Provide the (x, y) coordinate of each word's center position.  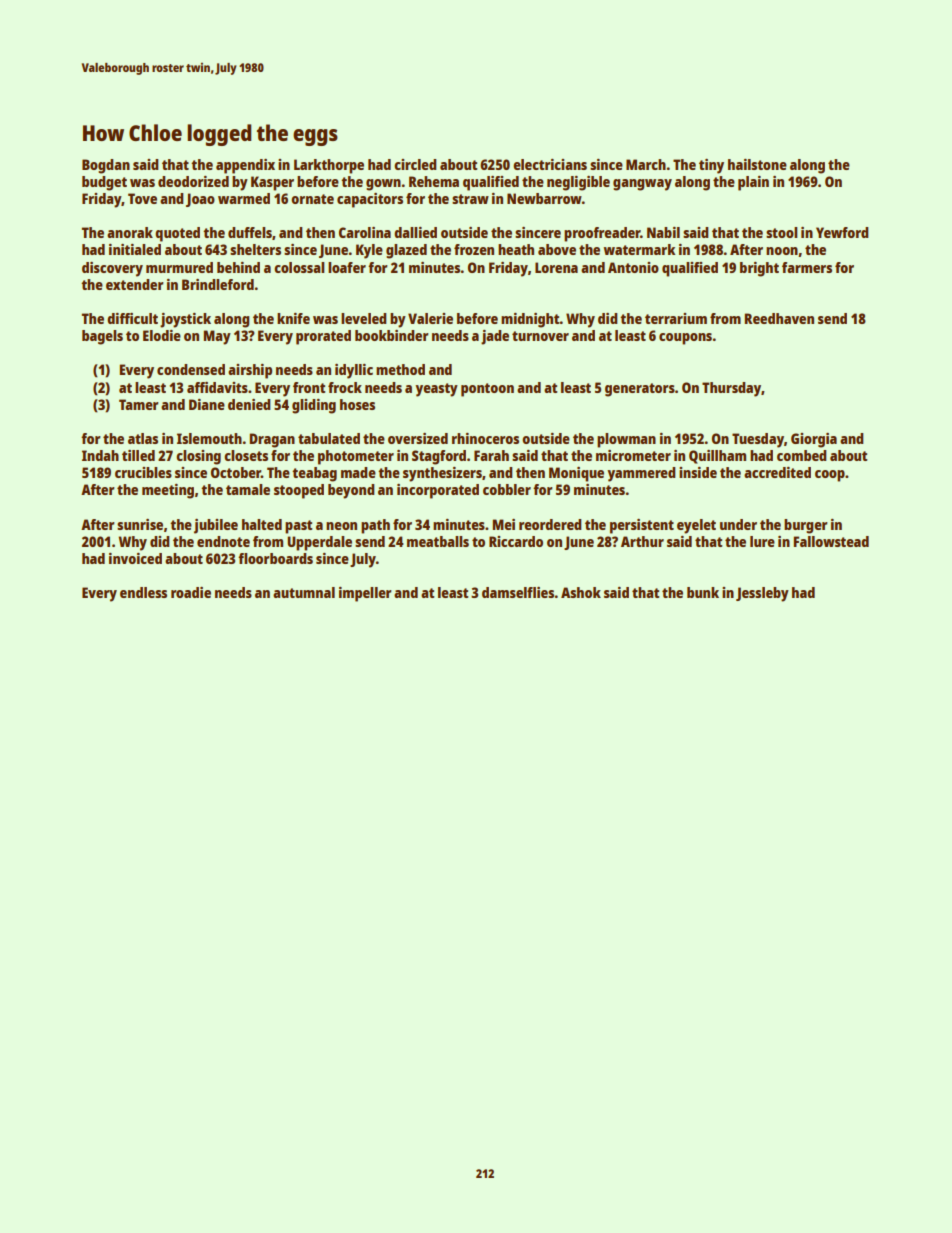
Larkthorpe (329, 166)
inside (698, 472)
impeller (365, 594)
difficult (132, 318)
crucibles (143, 472)
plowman (626, 440)
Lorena (556, 267)
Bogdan (106, 166)
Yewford (842, 232)
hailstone (757, 164)
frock (345, 387)
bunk (703, 592)
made (358, 472)
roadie (191, 592)
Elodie (162, 335)
